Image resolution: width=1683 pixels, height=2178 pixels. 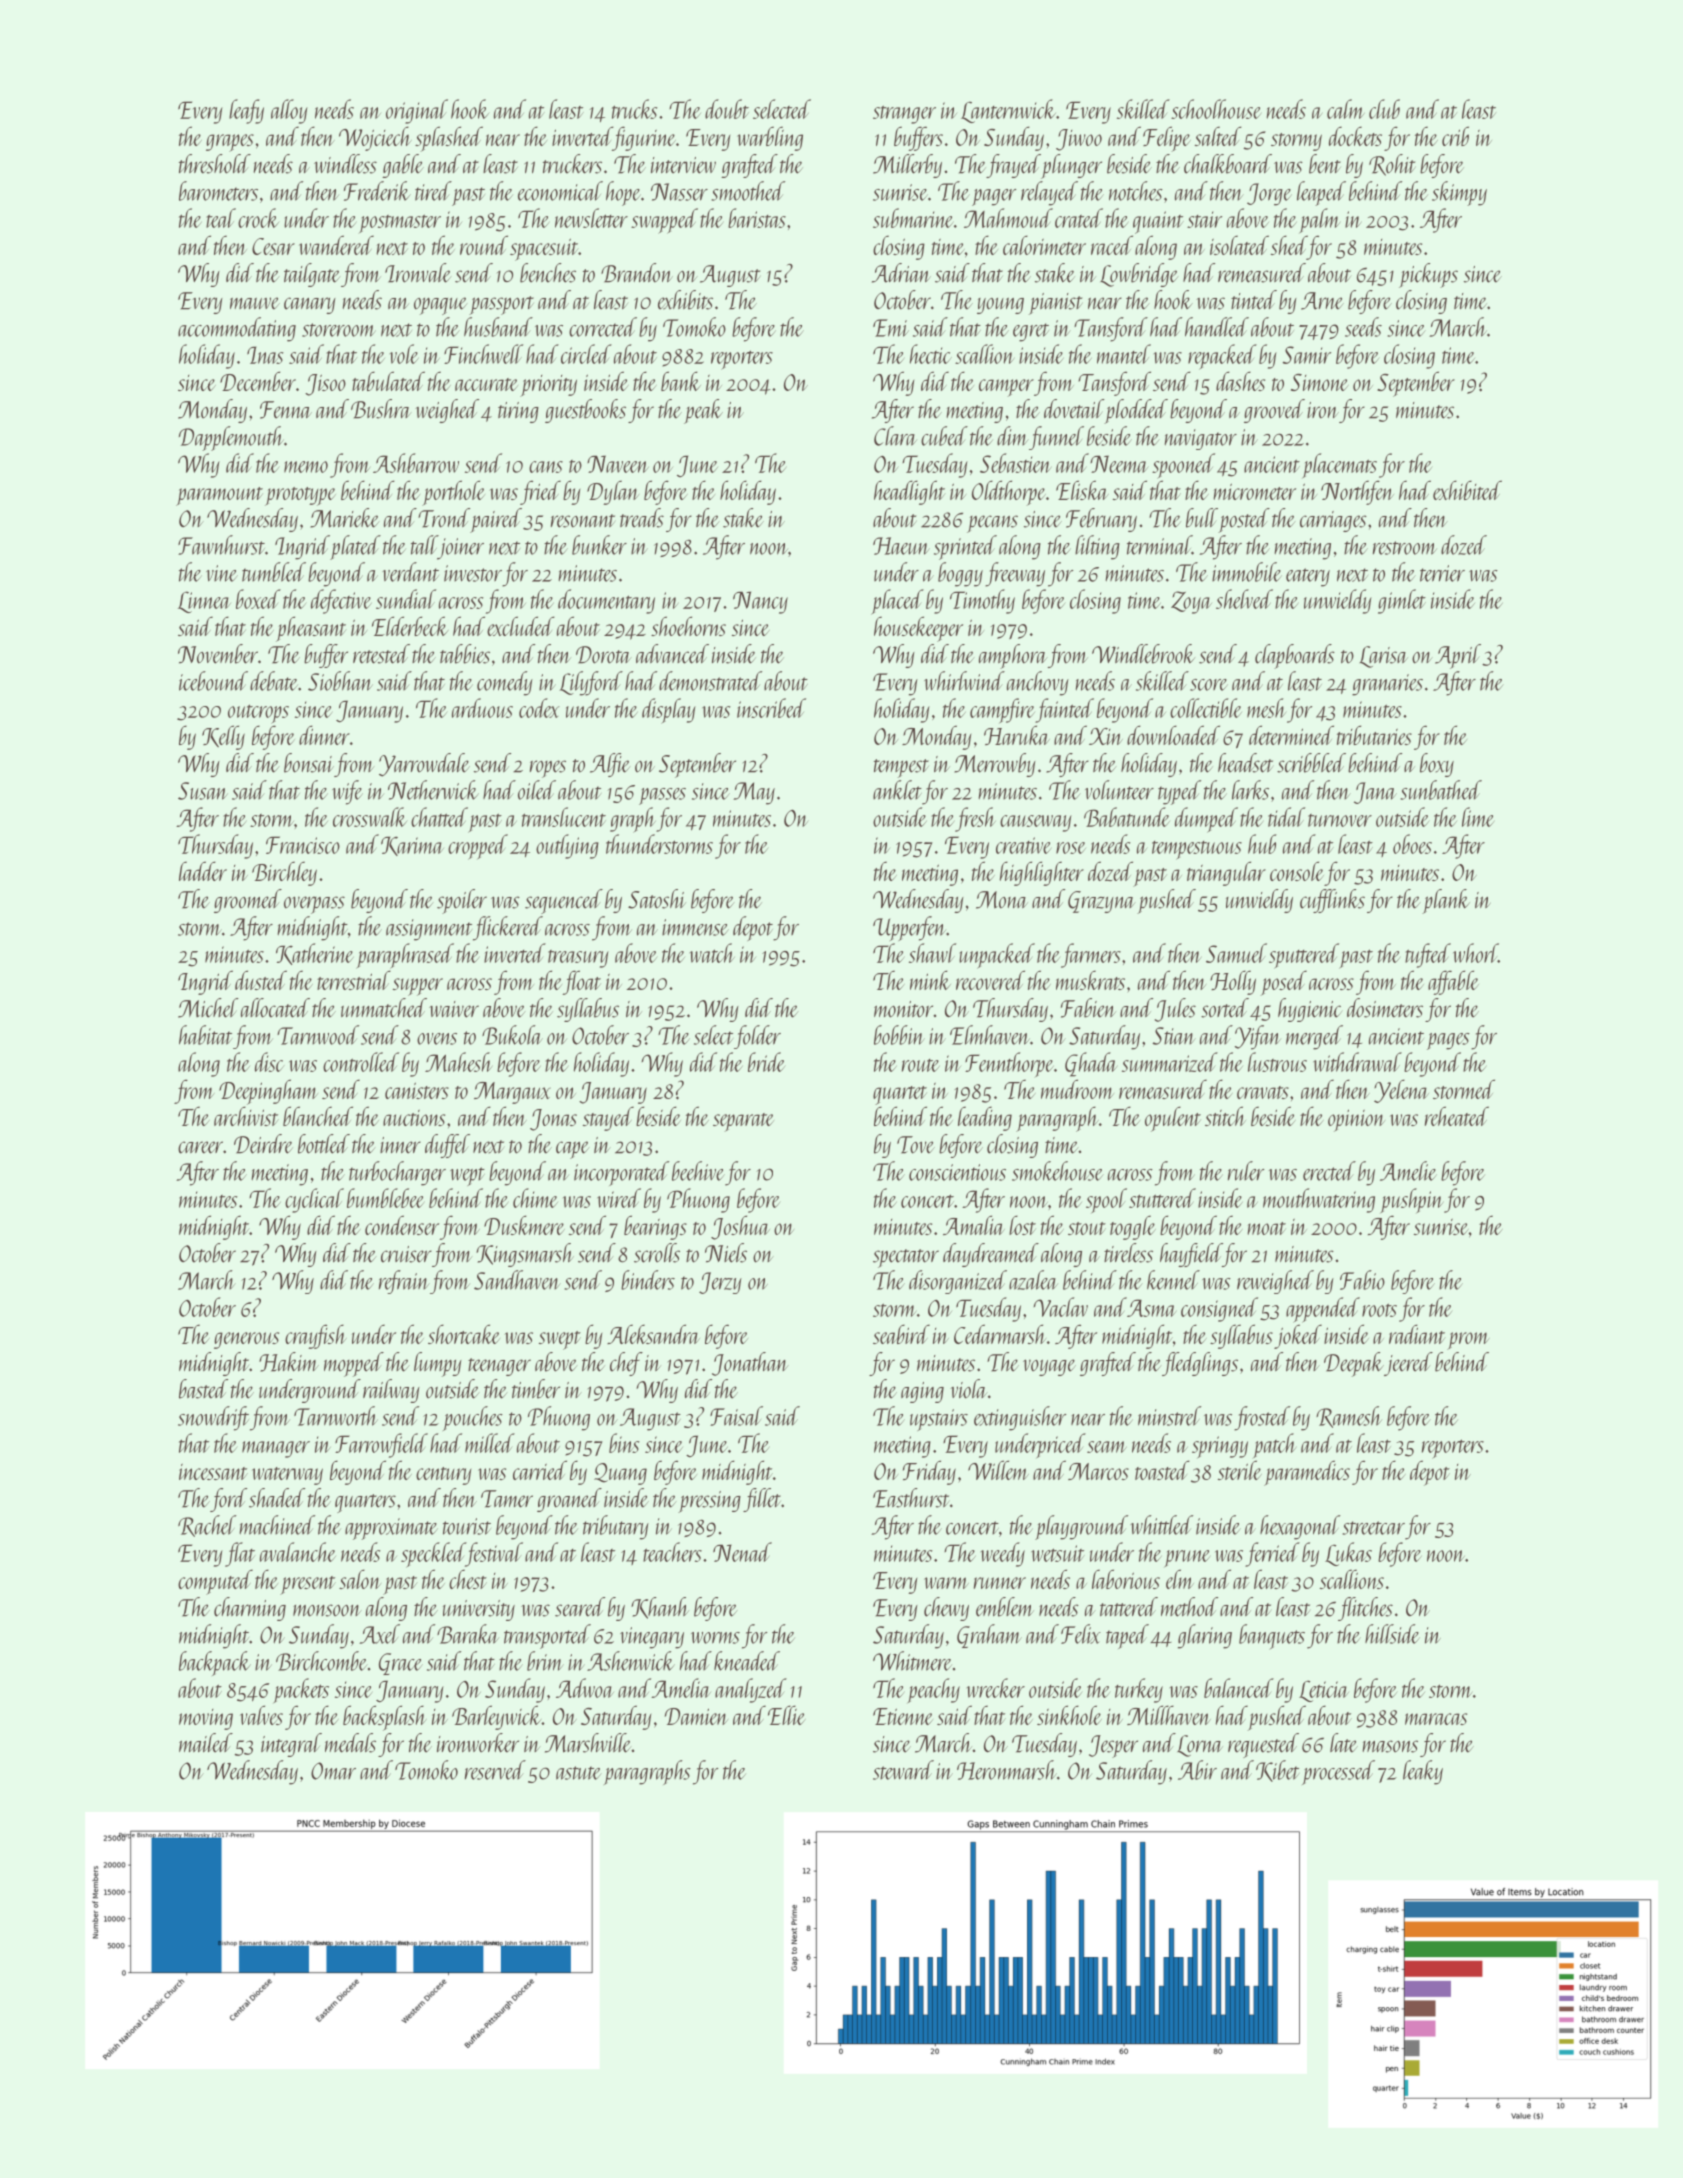 I want to click on railway, so click(x=391, y=1391).
